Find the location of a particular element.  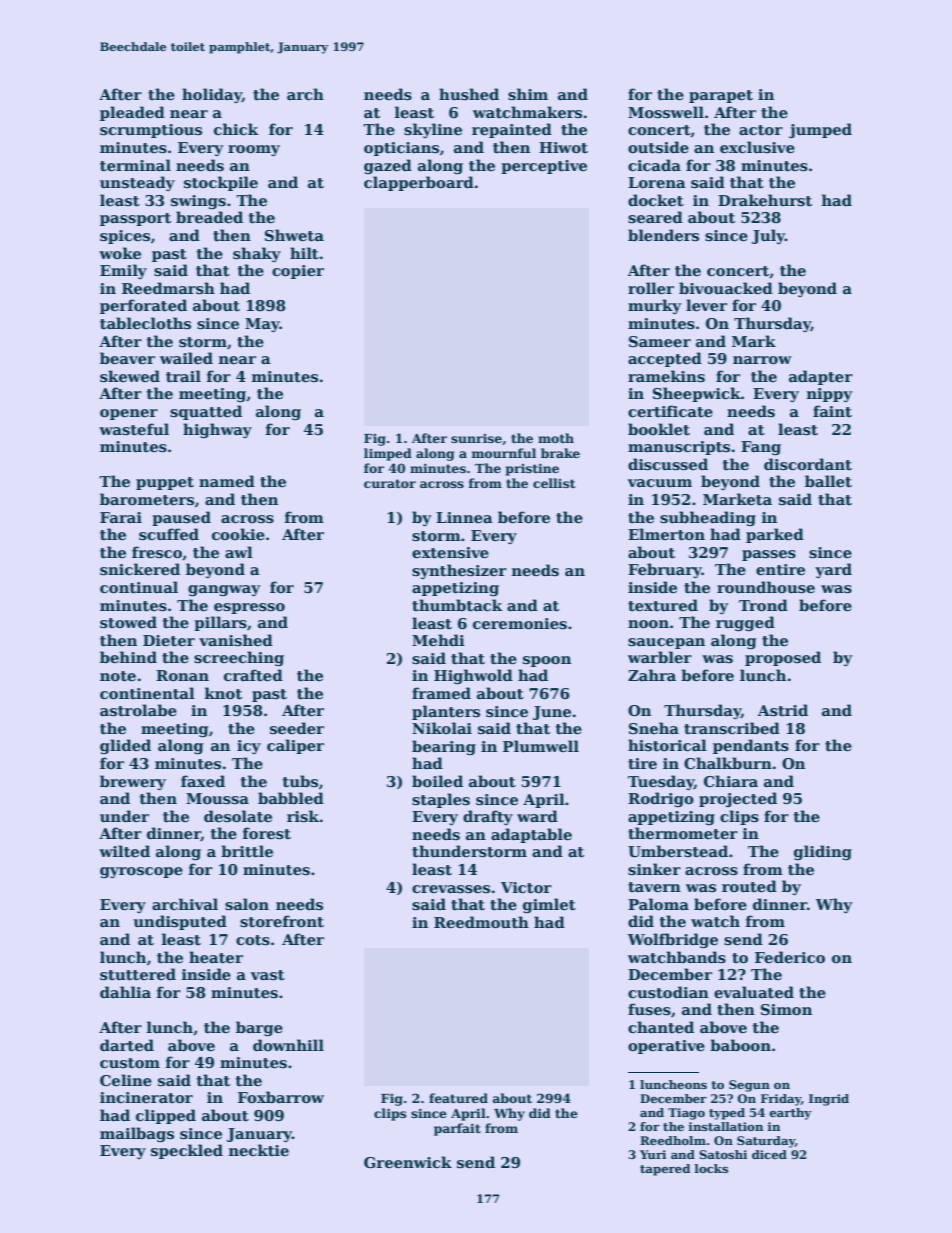

gyroscope is located at coordinates (141, 872).
